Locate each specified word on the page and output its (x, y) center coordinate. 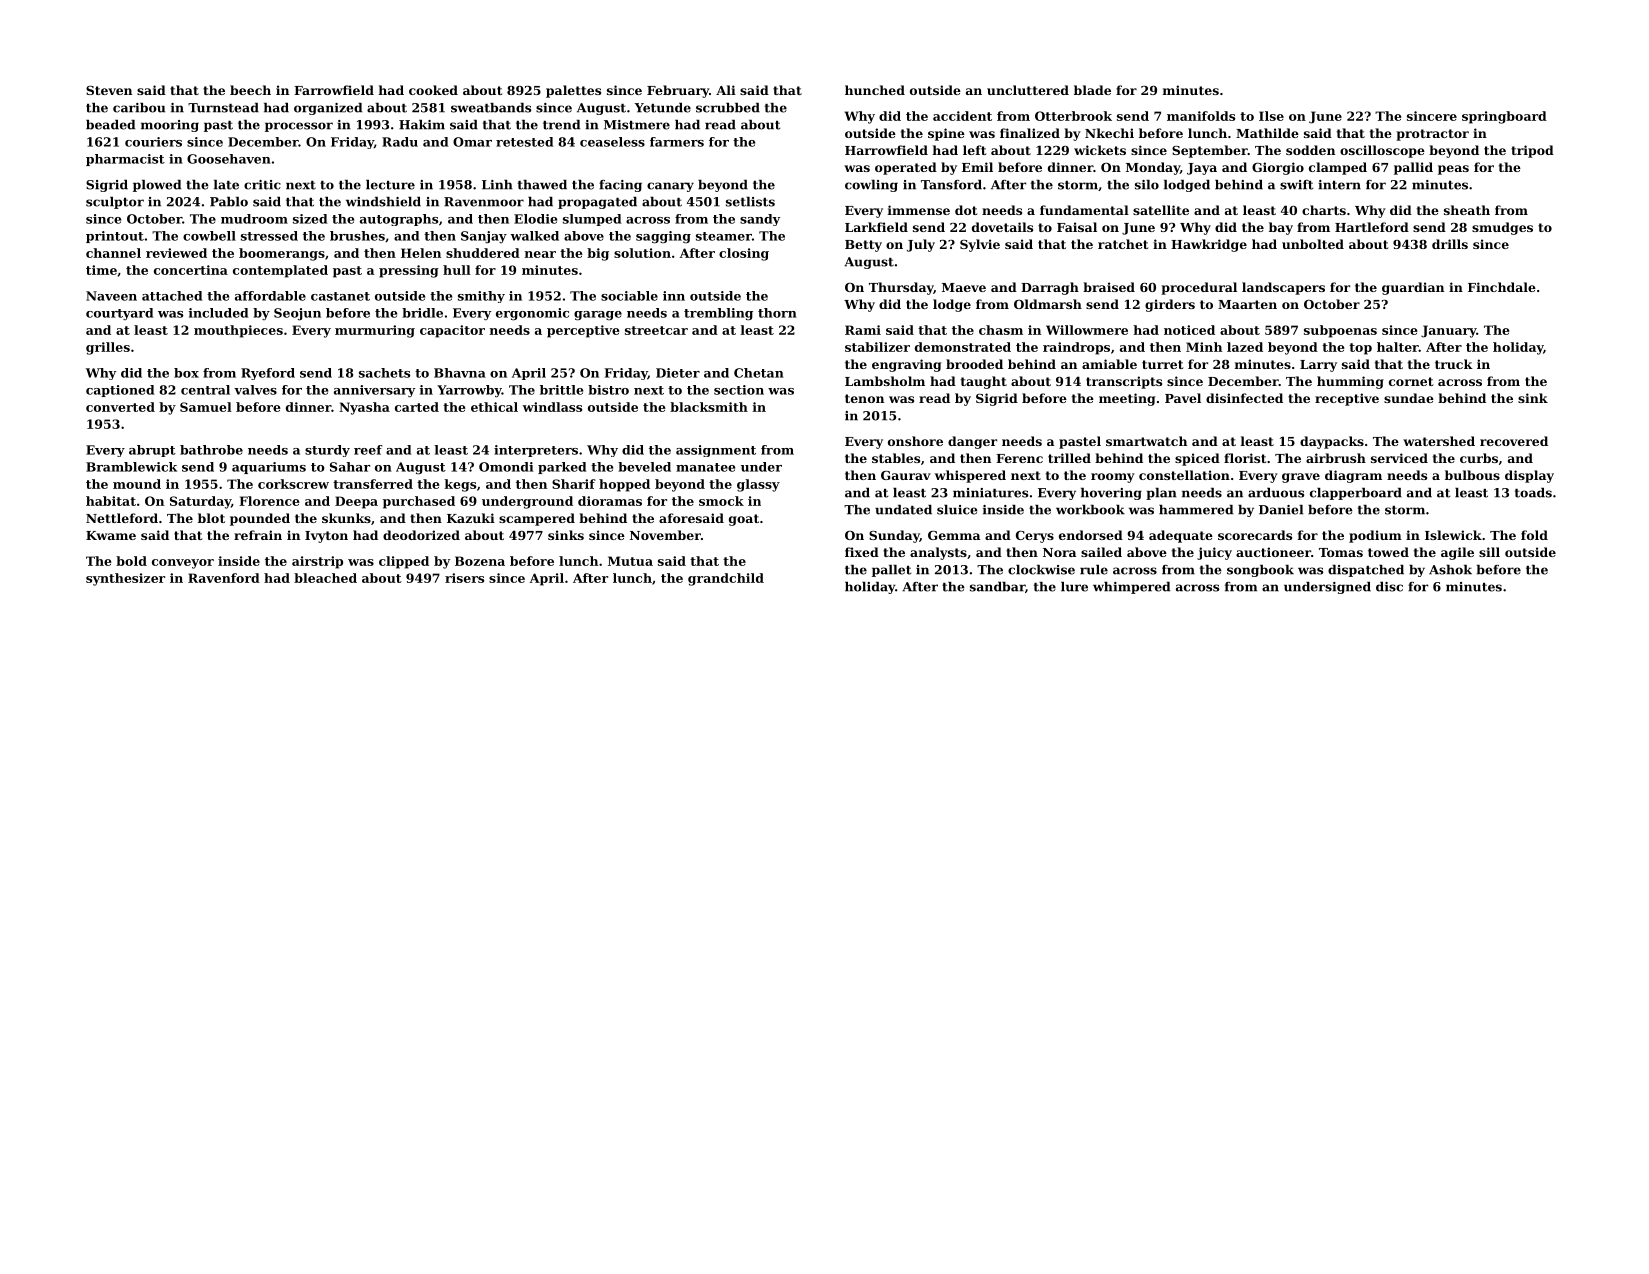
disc (1389, 587)
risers (464, 578)
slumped (592, 220)
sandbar (997, 587)
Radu (400, 142)
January (1448, 331)
